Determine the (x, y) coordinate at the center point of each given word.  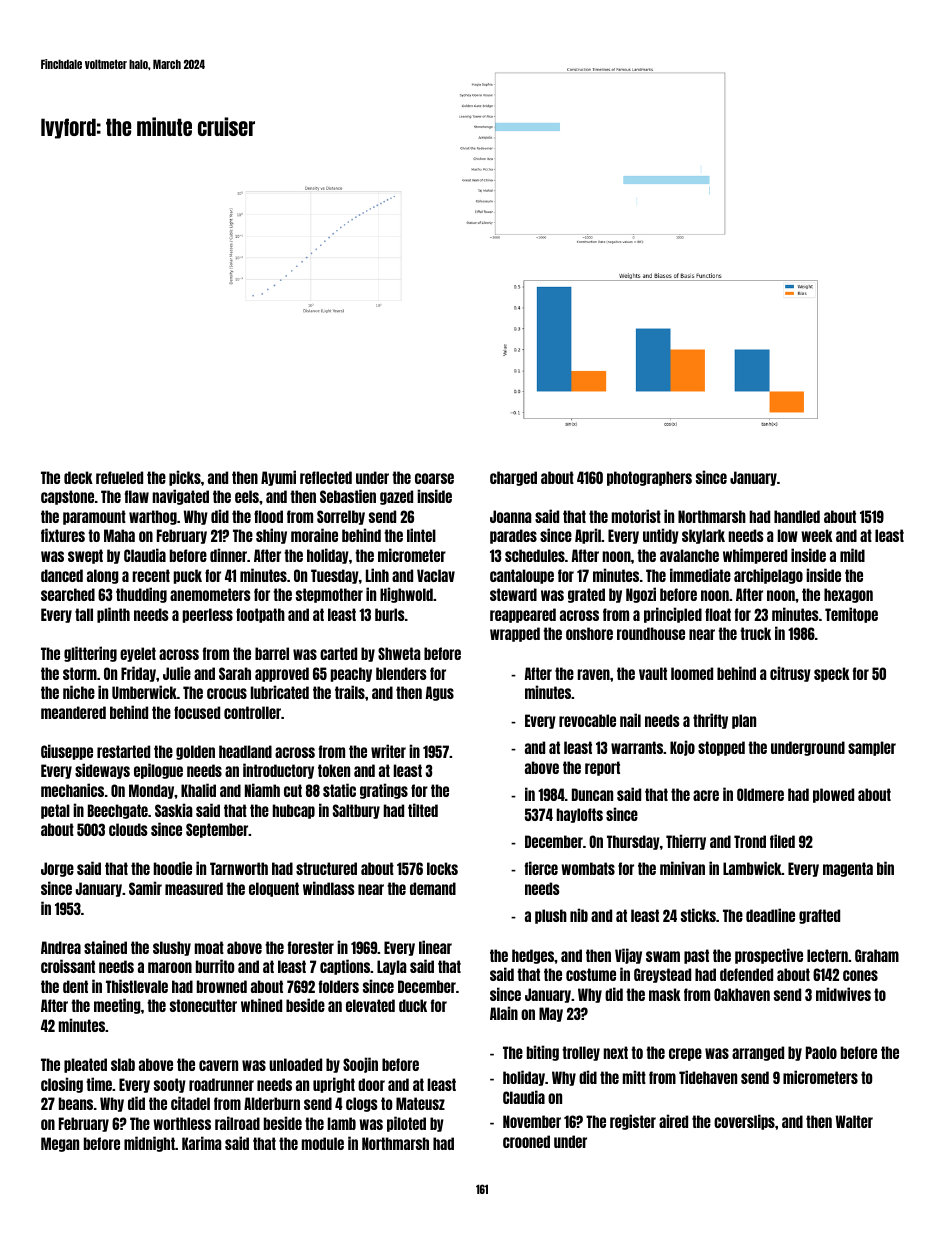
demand (433, 888)
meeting (117, 1006)
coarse (434, 478)
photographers (649, 478)
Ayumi (278, 478)
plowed (833, 795)
